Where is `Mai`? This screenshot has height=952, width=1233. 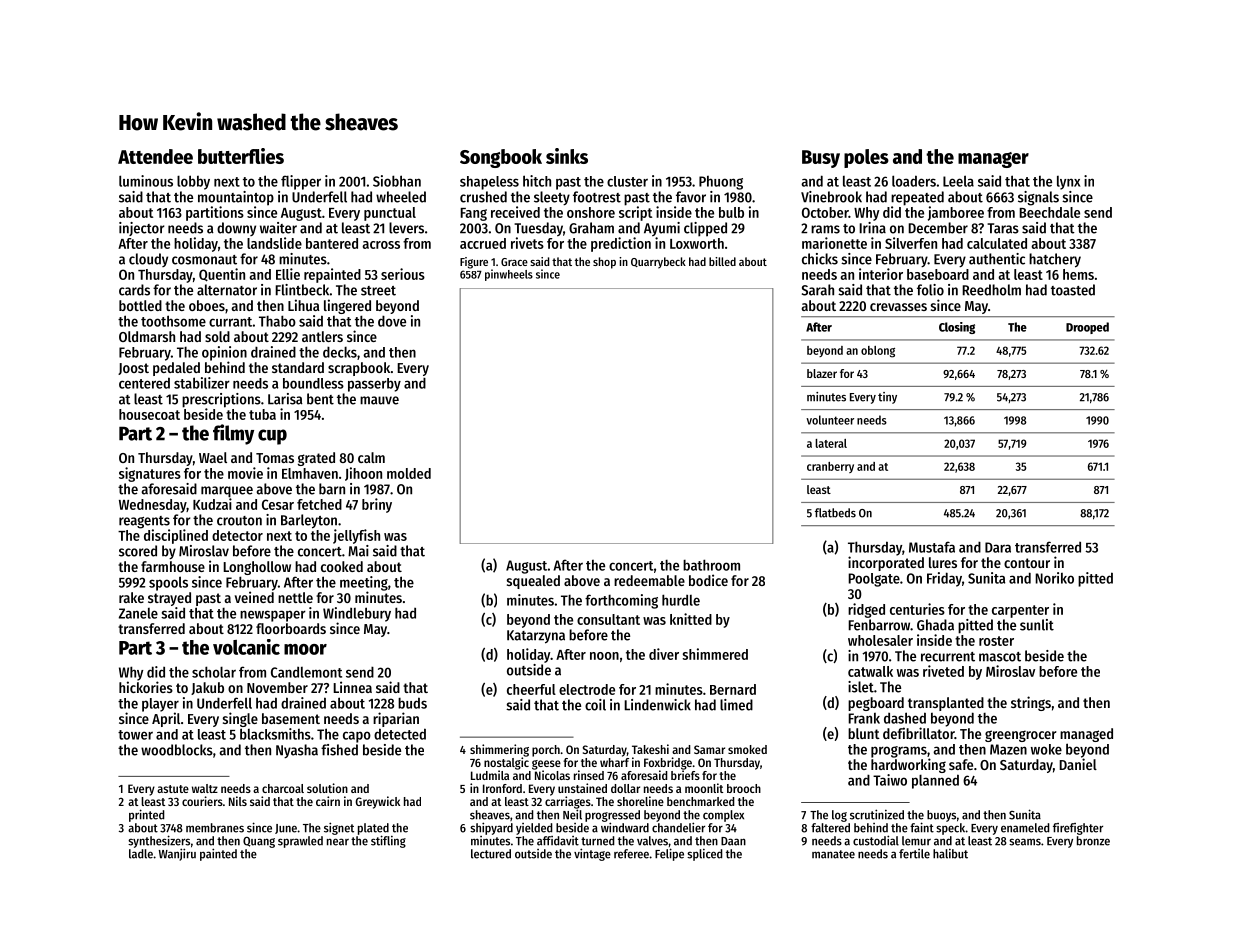 Mai is located at coordinates (358, 551).
